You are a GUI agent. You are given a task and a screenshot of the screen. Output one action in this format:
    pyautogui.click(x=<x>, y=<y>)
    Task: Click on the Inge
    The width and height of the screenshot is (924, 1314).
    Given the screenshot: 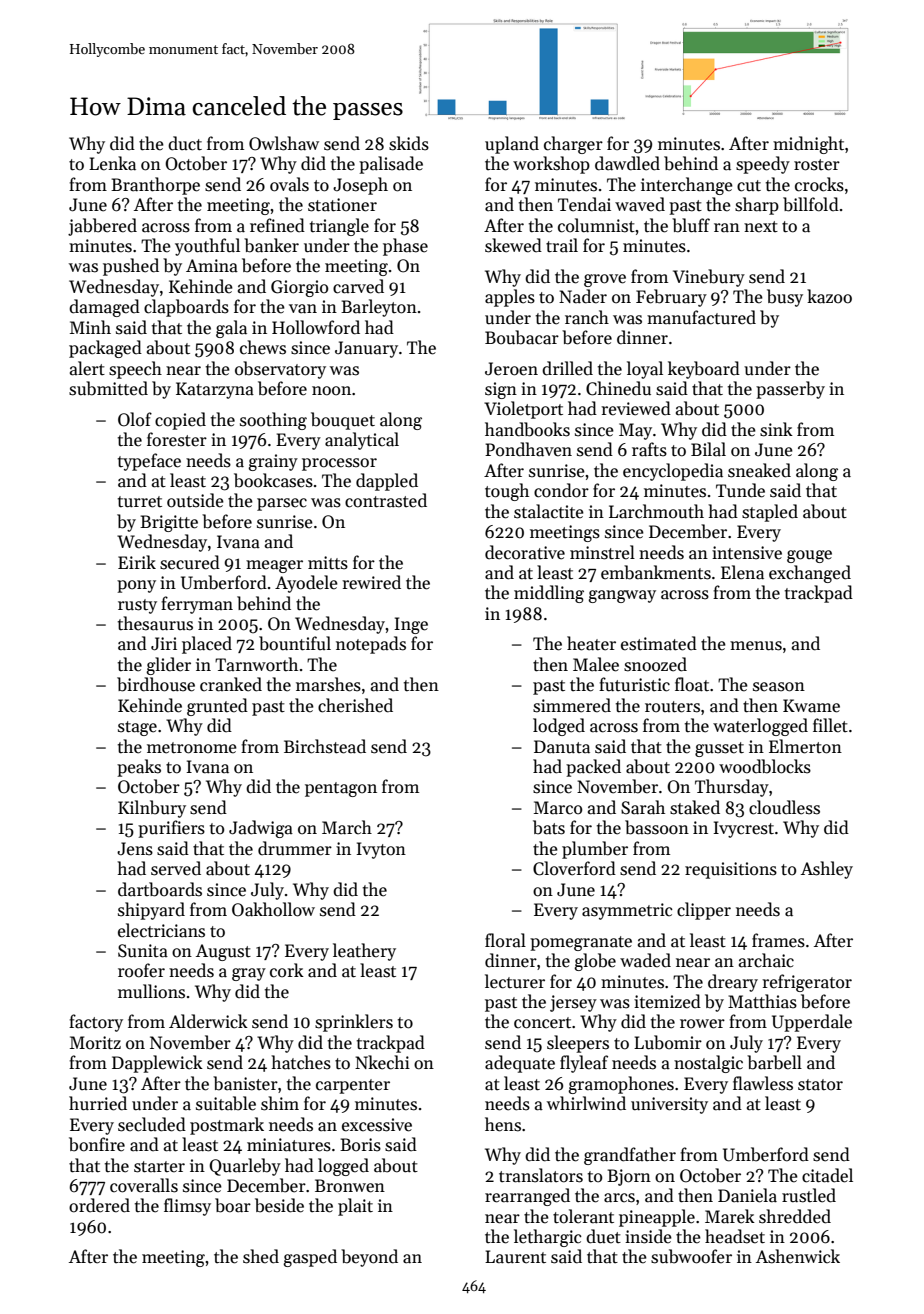 What is the action you would take?
    pyautogui.click(x=411, y=625)
